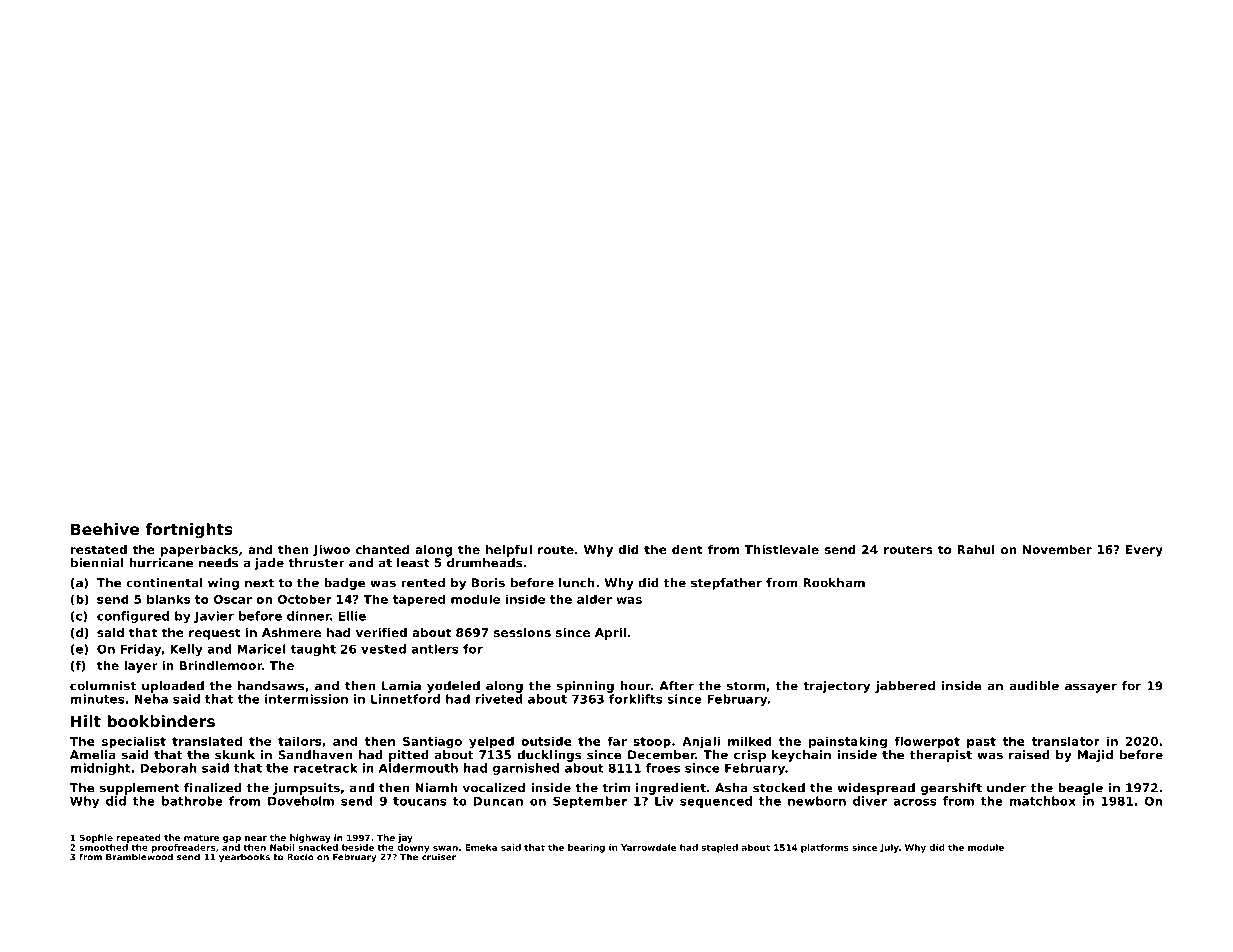 The width and height of the document is (1233, 952). Describe the element at coordinates (1144, 551) in the document. I see `Every` at that location.
